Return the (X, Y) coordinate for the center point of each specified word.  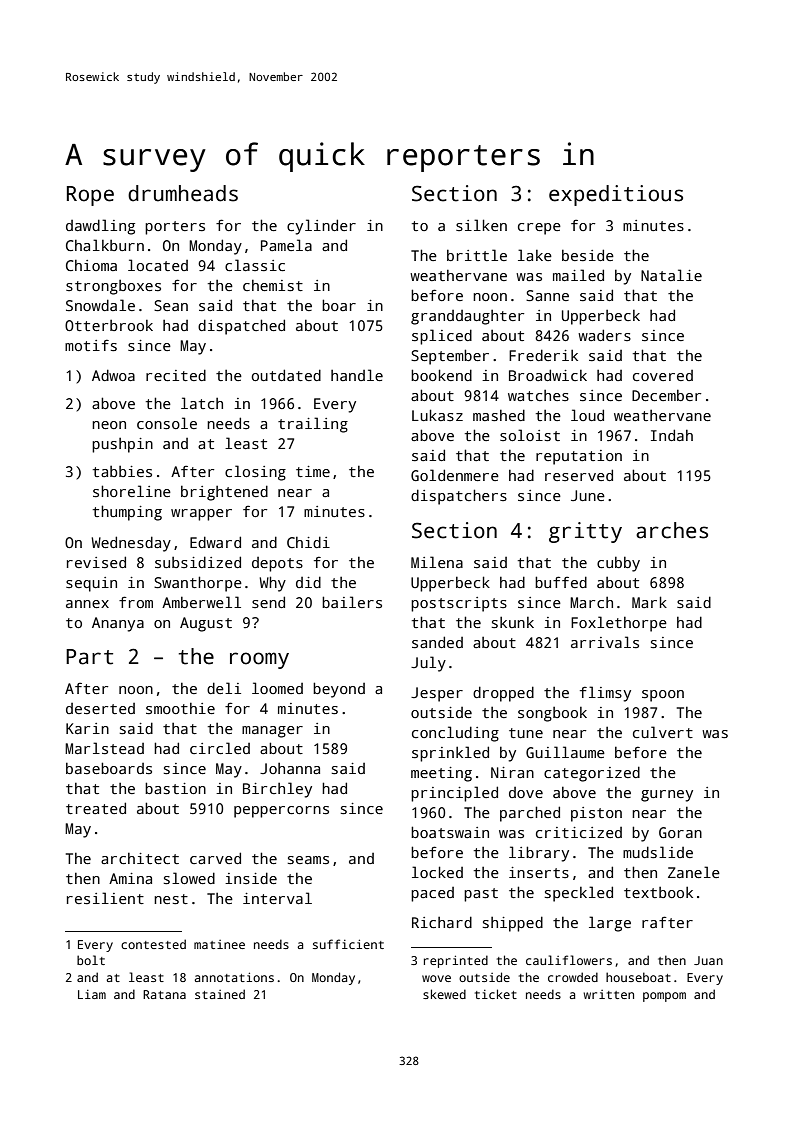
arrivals (605, 642)
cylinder (321, 227)
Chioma (91, 265)
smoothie (180, 708)
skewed (444, 994)
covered (663, 375)
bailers (352, 602)
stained (220, 994)
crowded (573, 977)
